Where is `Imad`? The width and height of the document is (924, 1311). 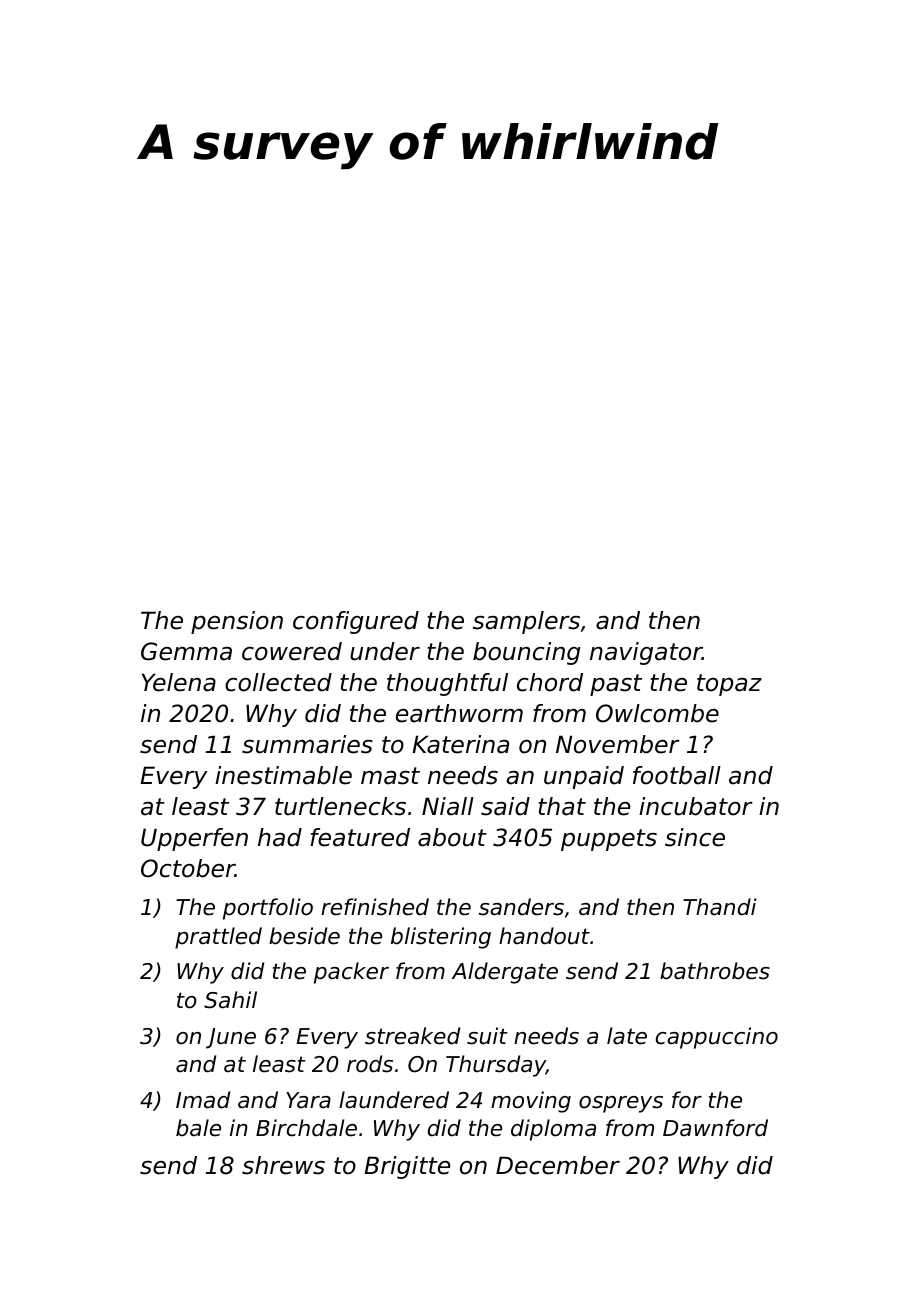 Imad is located at coordinates (203, 1100).
